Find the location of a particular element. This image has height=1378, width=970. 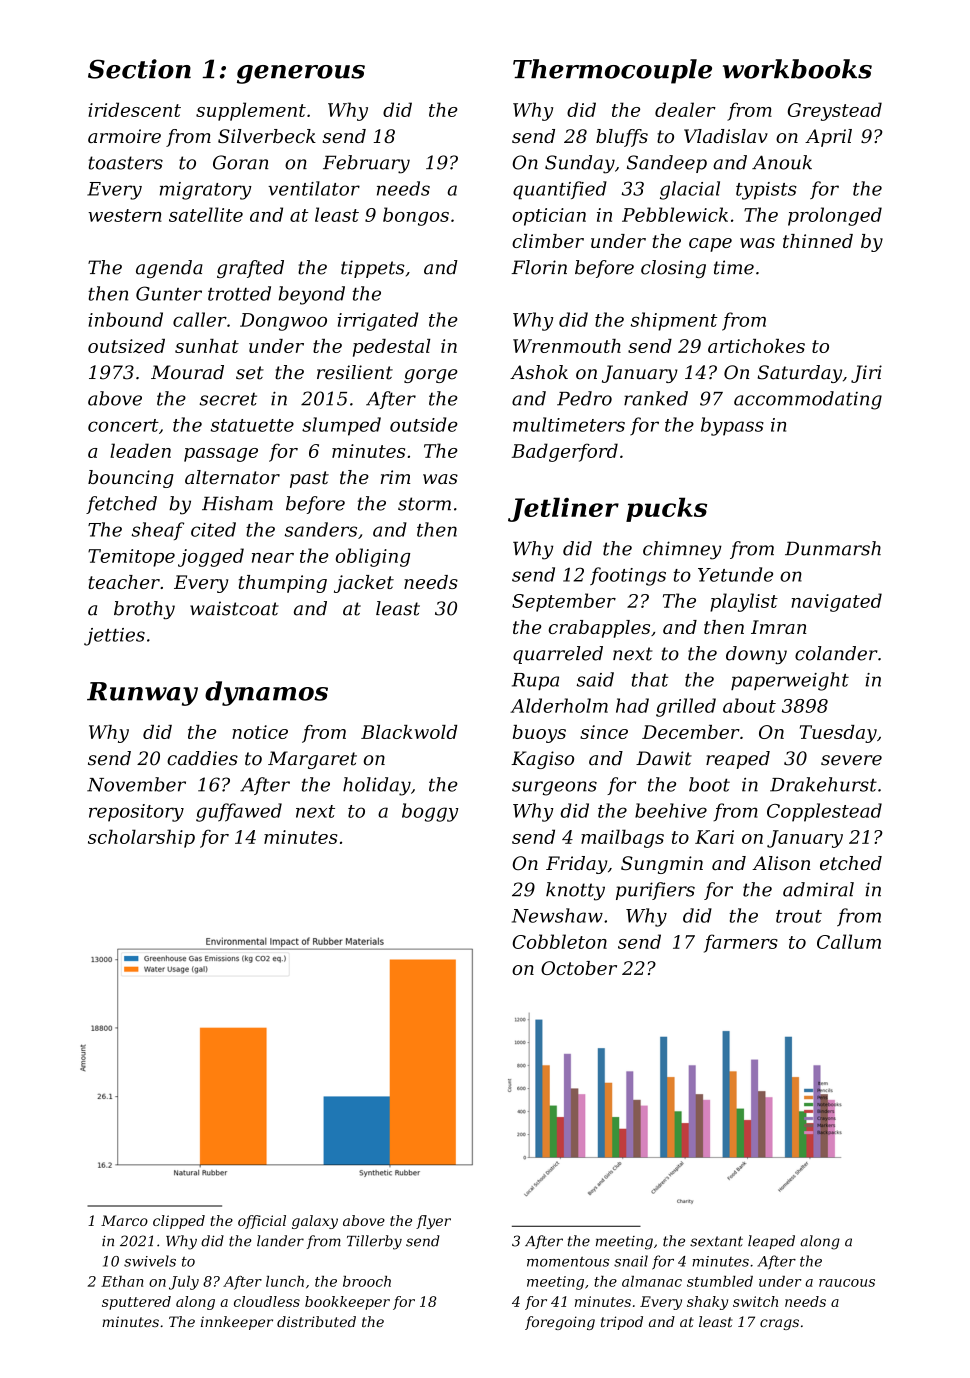

outsized is located at coordinates (126, 346).
